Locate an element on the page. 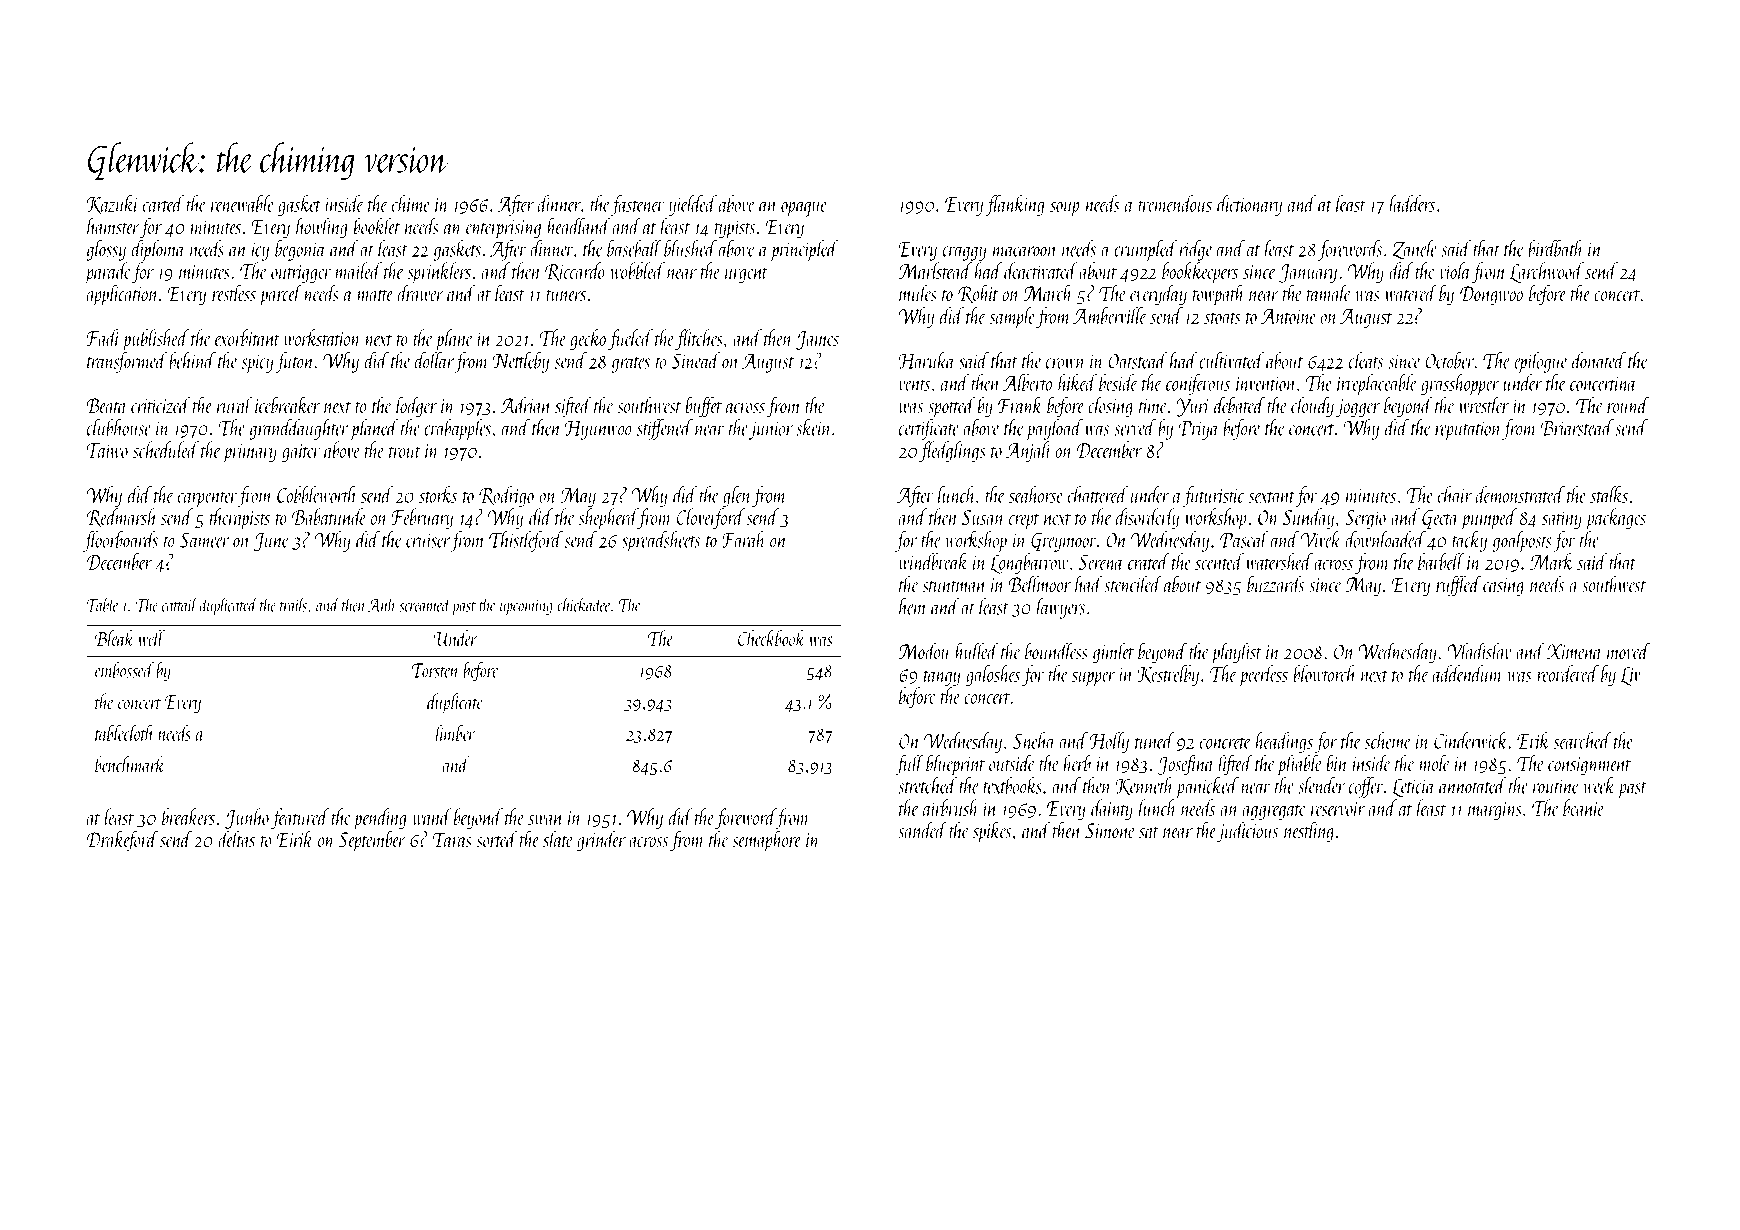  dictionary is located at coordinates (1249, 205).
